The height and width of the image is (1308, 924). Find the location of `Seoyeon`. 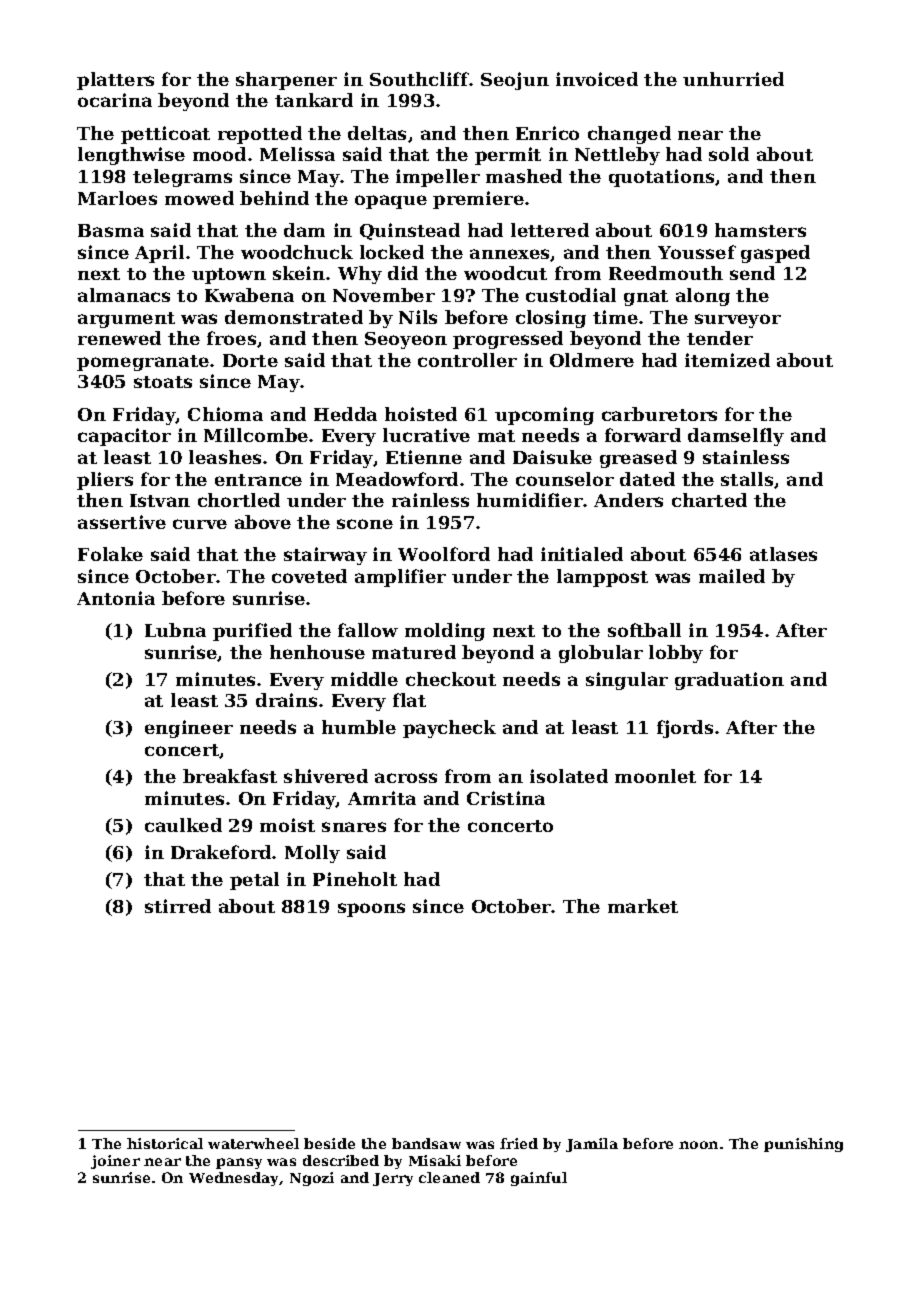

Seoyeon is located at coordinates (406, 340).
